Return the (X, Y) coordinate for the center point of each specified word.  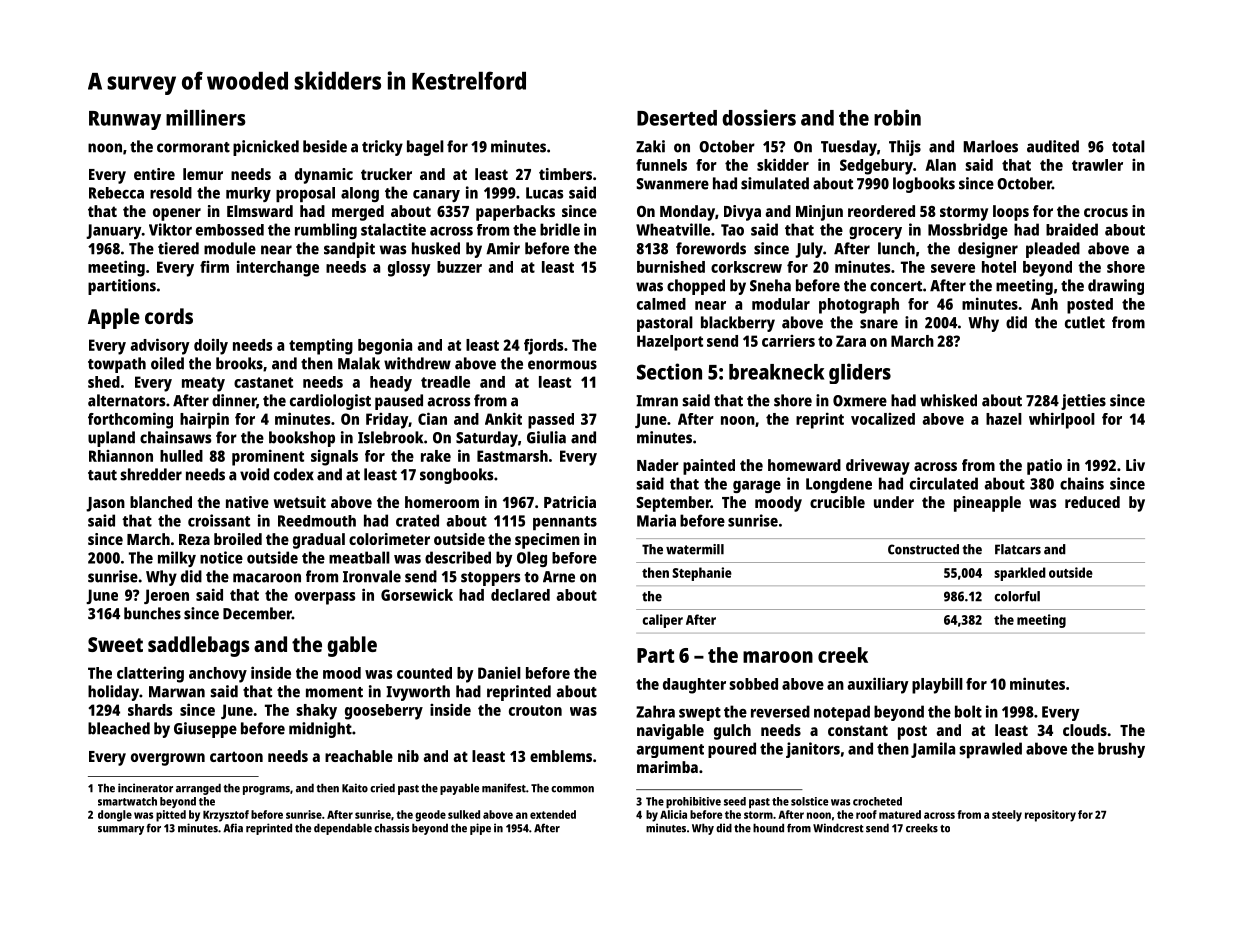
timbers (565, 174)
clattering (150, 675)
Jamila (933, 750)
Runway (125, 120)
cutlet (1085, 322)
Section (669, 371)
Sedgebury (876, 167)
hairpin (204, 420)
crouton (535, 710)
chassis (391, 828)
